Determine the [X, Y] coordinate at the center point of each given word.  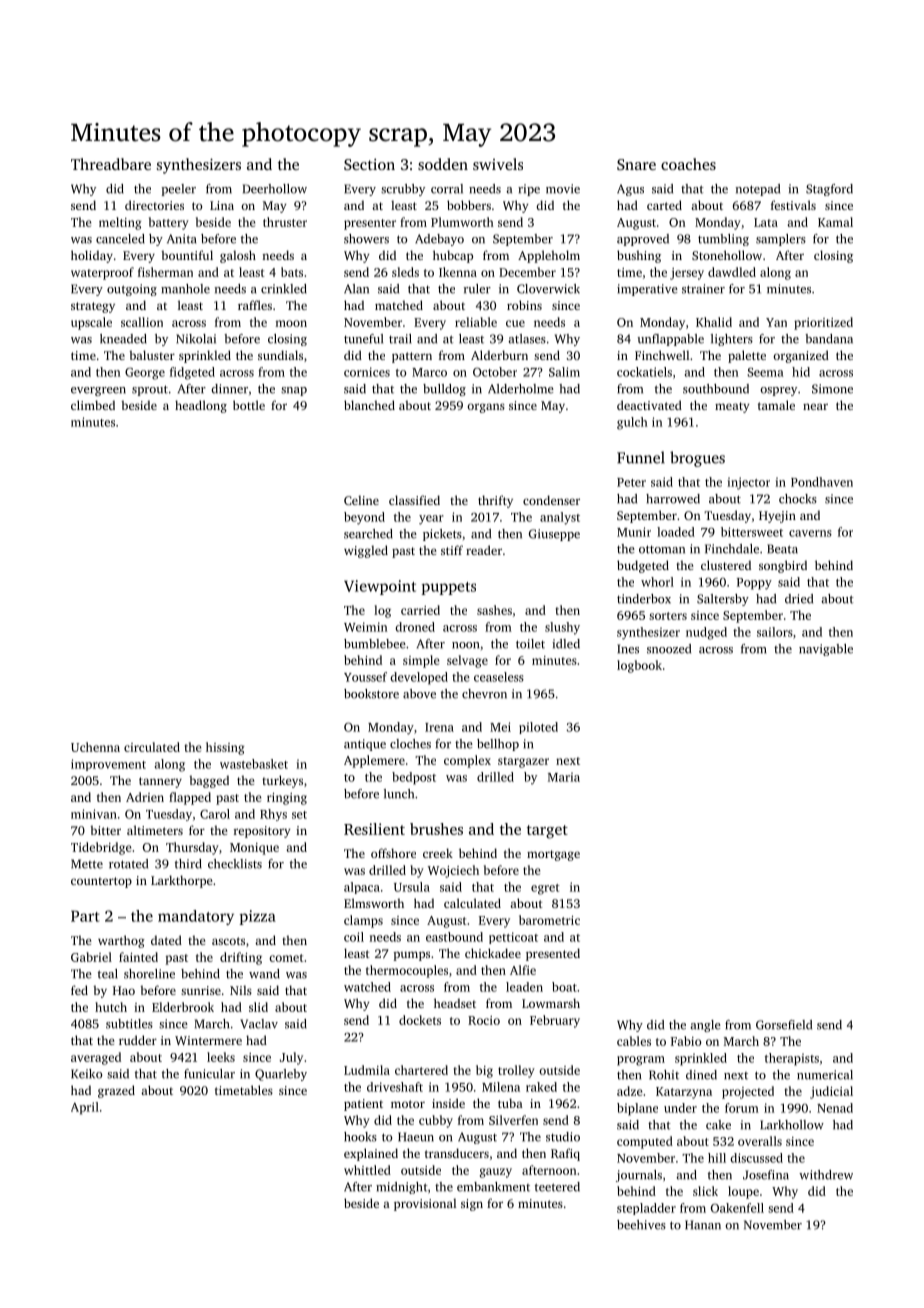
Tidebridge [101, 848]
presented [553, 954]
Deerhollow [275, 189]
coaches [688, 164]
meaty [732, 407]
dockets [420, 1020]
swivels [498, 164]
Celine [361, 500]
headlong [201, 406]
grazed [116, 1091]
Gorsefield [784, 1025]
